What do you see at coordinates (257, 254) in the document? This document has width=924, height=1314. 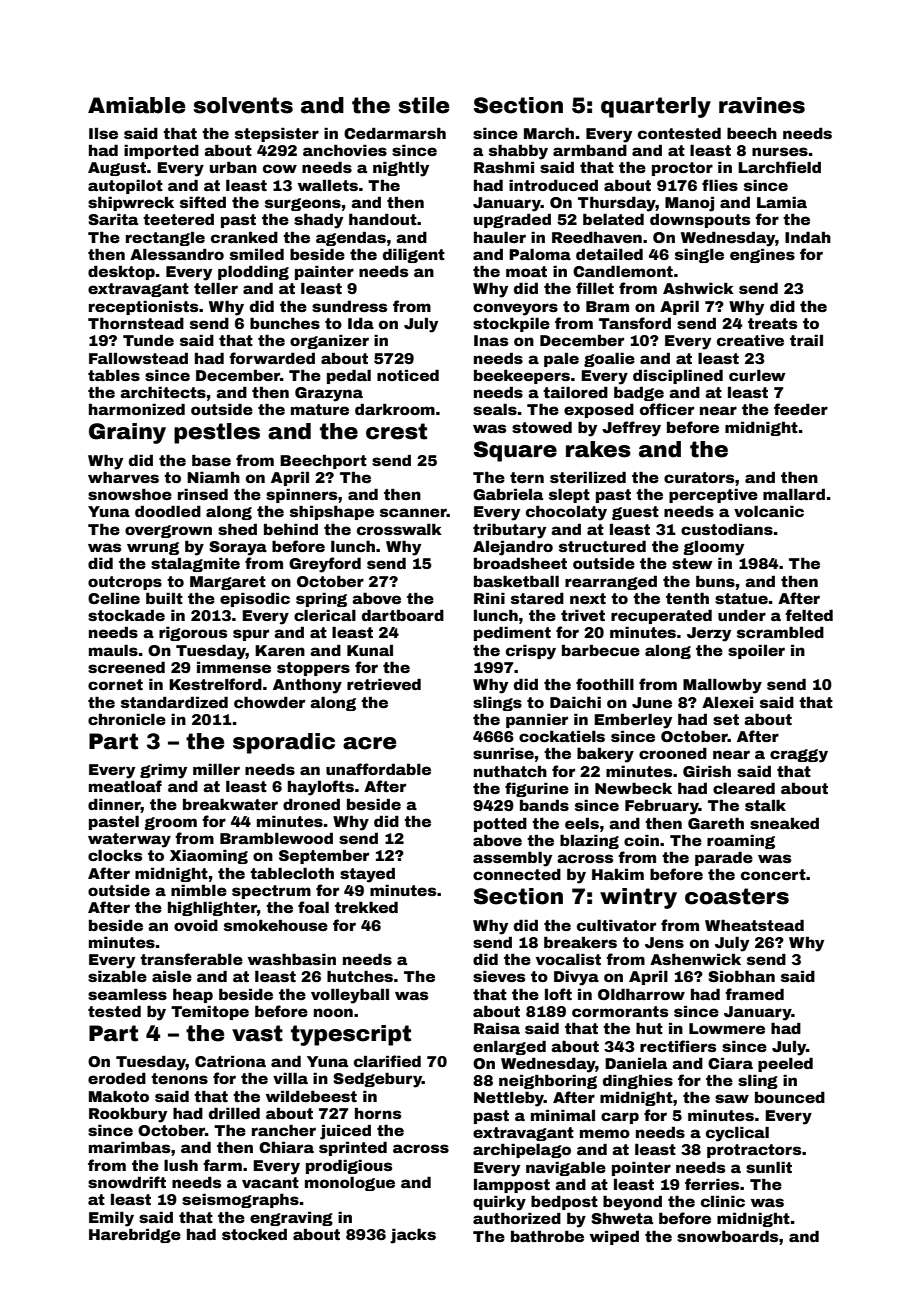 I see `smiled` at bounding box center [257, 254].
